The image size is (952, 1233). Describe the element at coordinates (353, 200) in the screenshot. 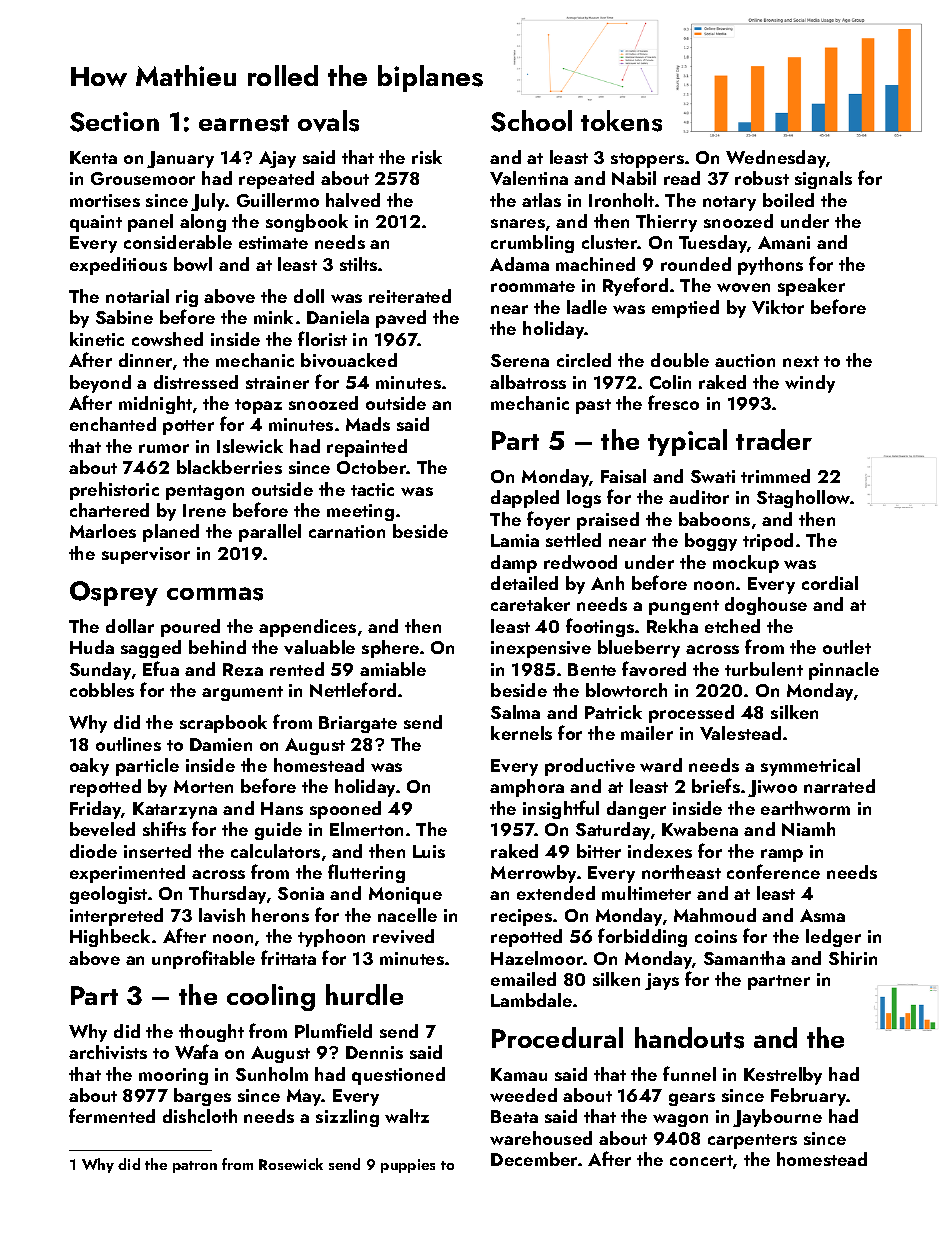

I see `halved` at that location.
